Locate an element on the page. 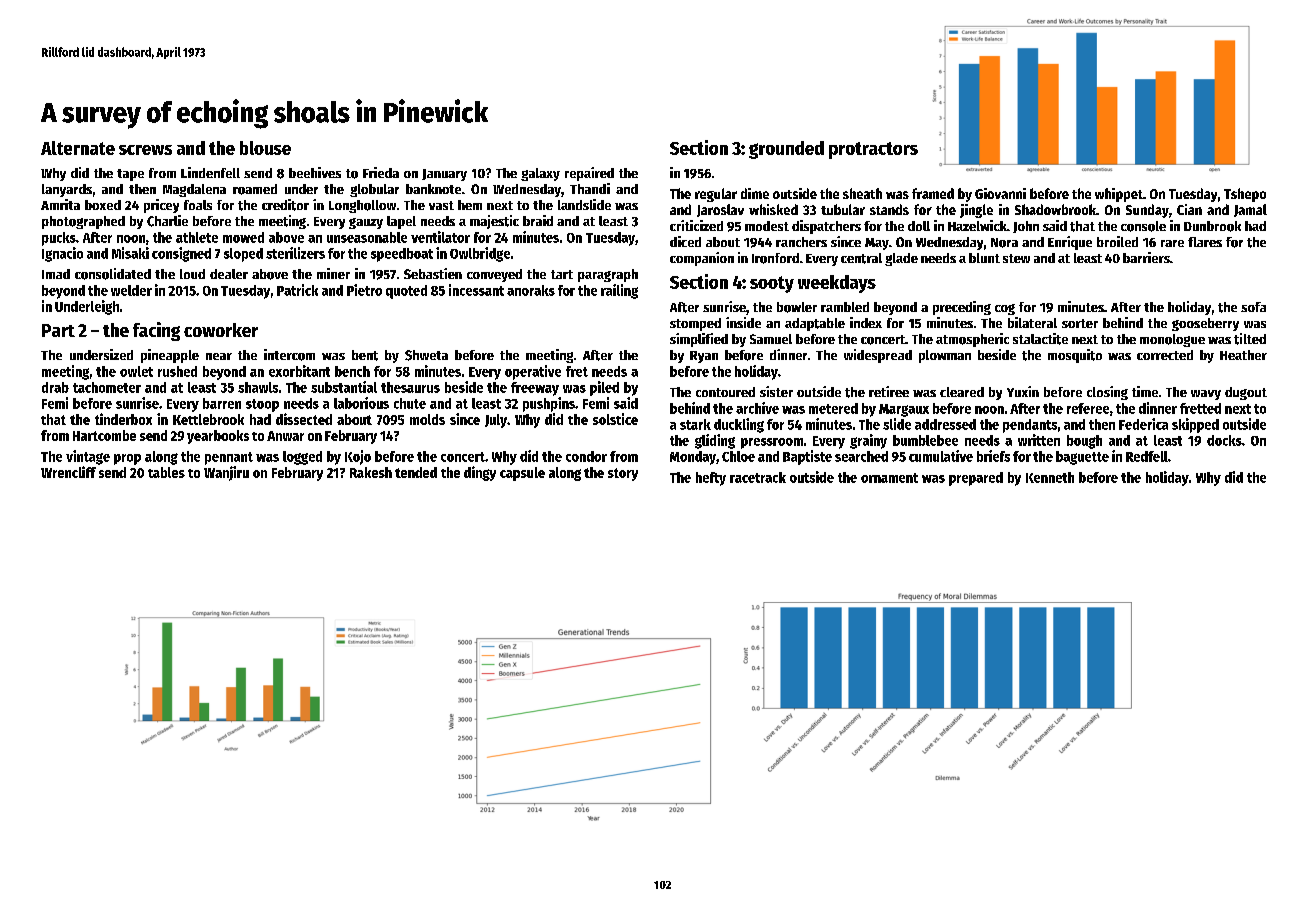 The width and height of the document is (1308, 924). hem is located at coordinates (470, 205).
